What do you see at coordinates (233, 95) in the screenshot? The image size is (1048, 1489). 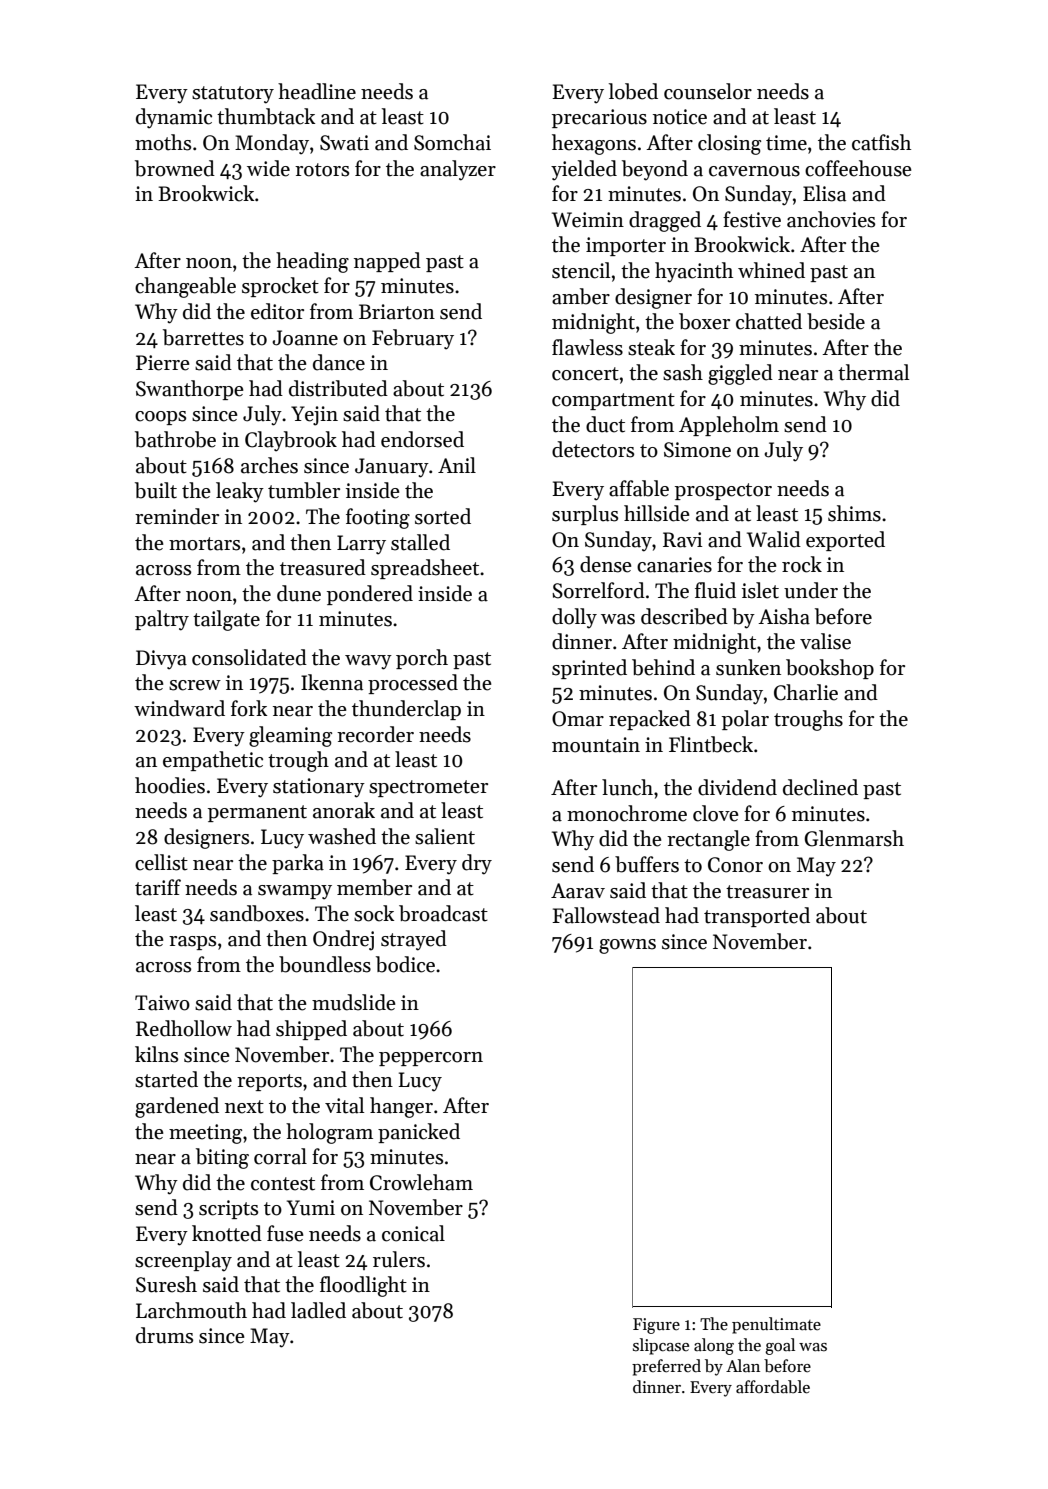 I see `statutory` at bounding box center [233, 95].
